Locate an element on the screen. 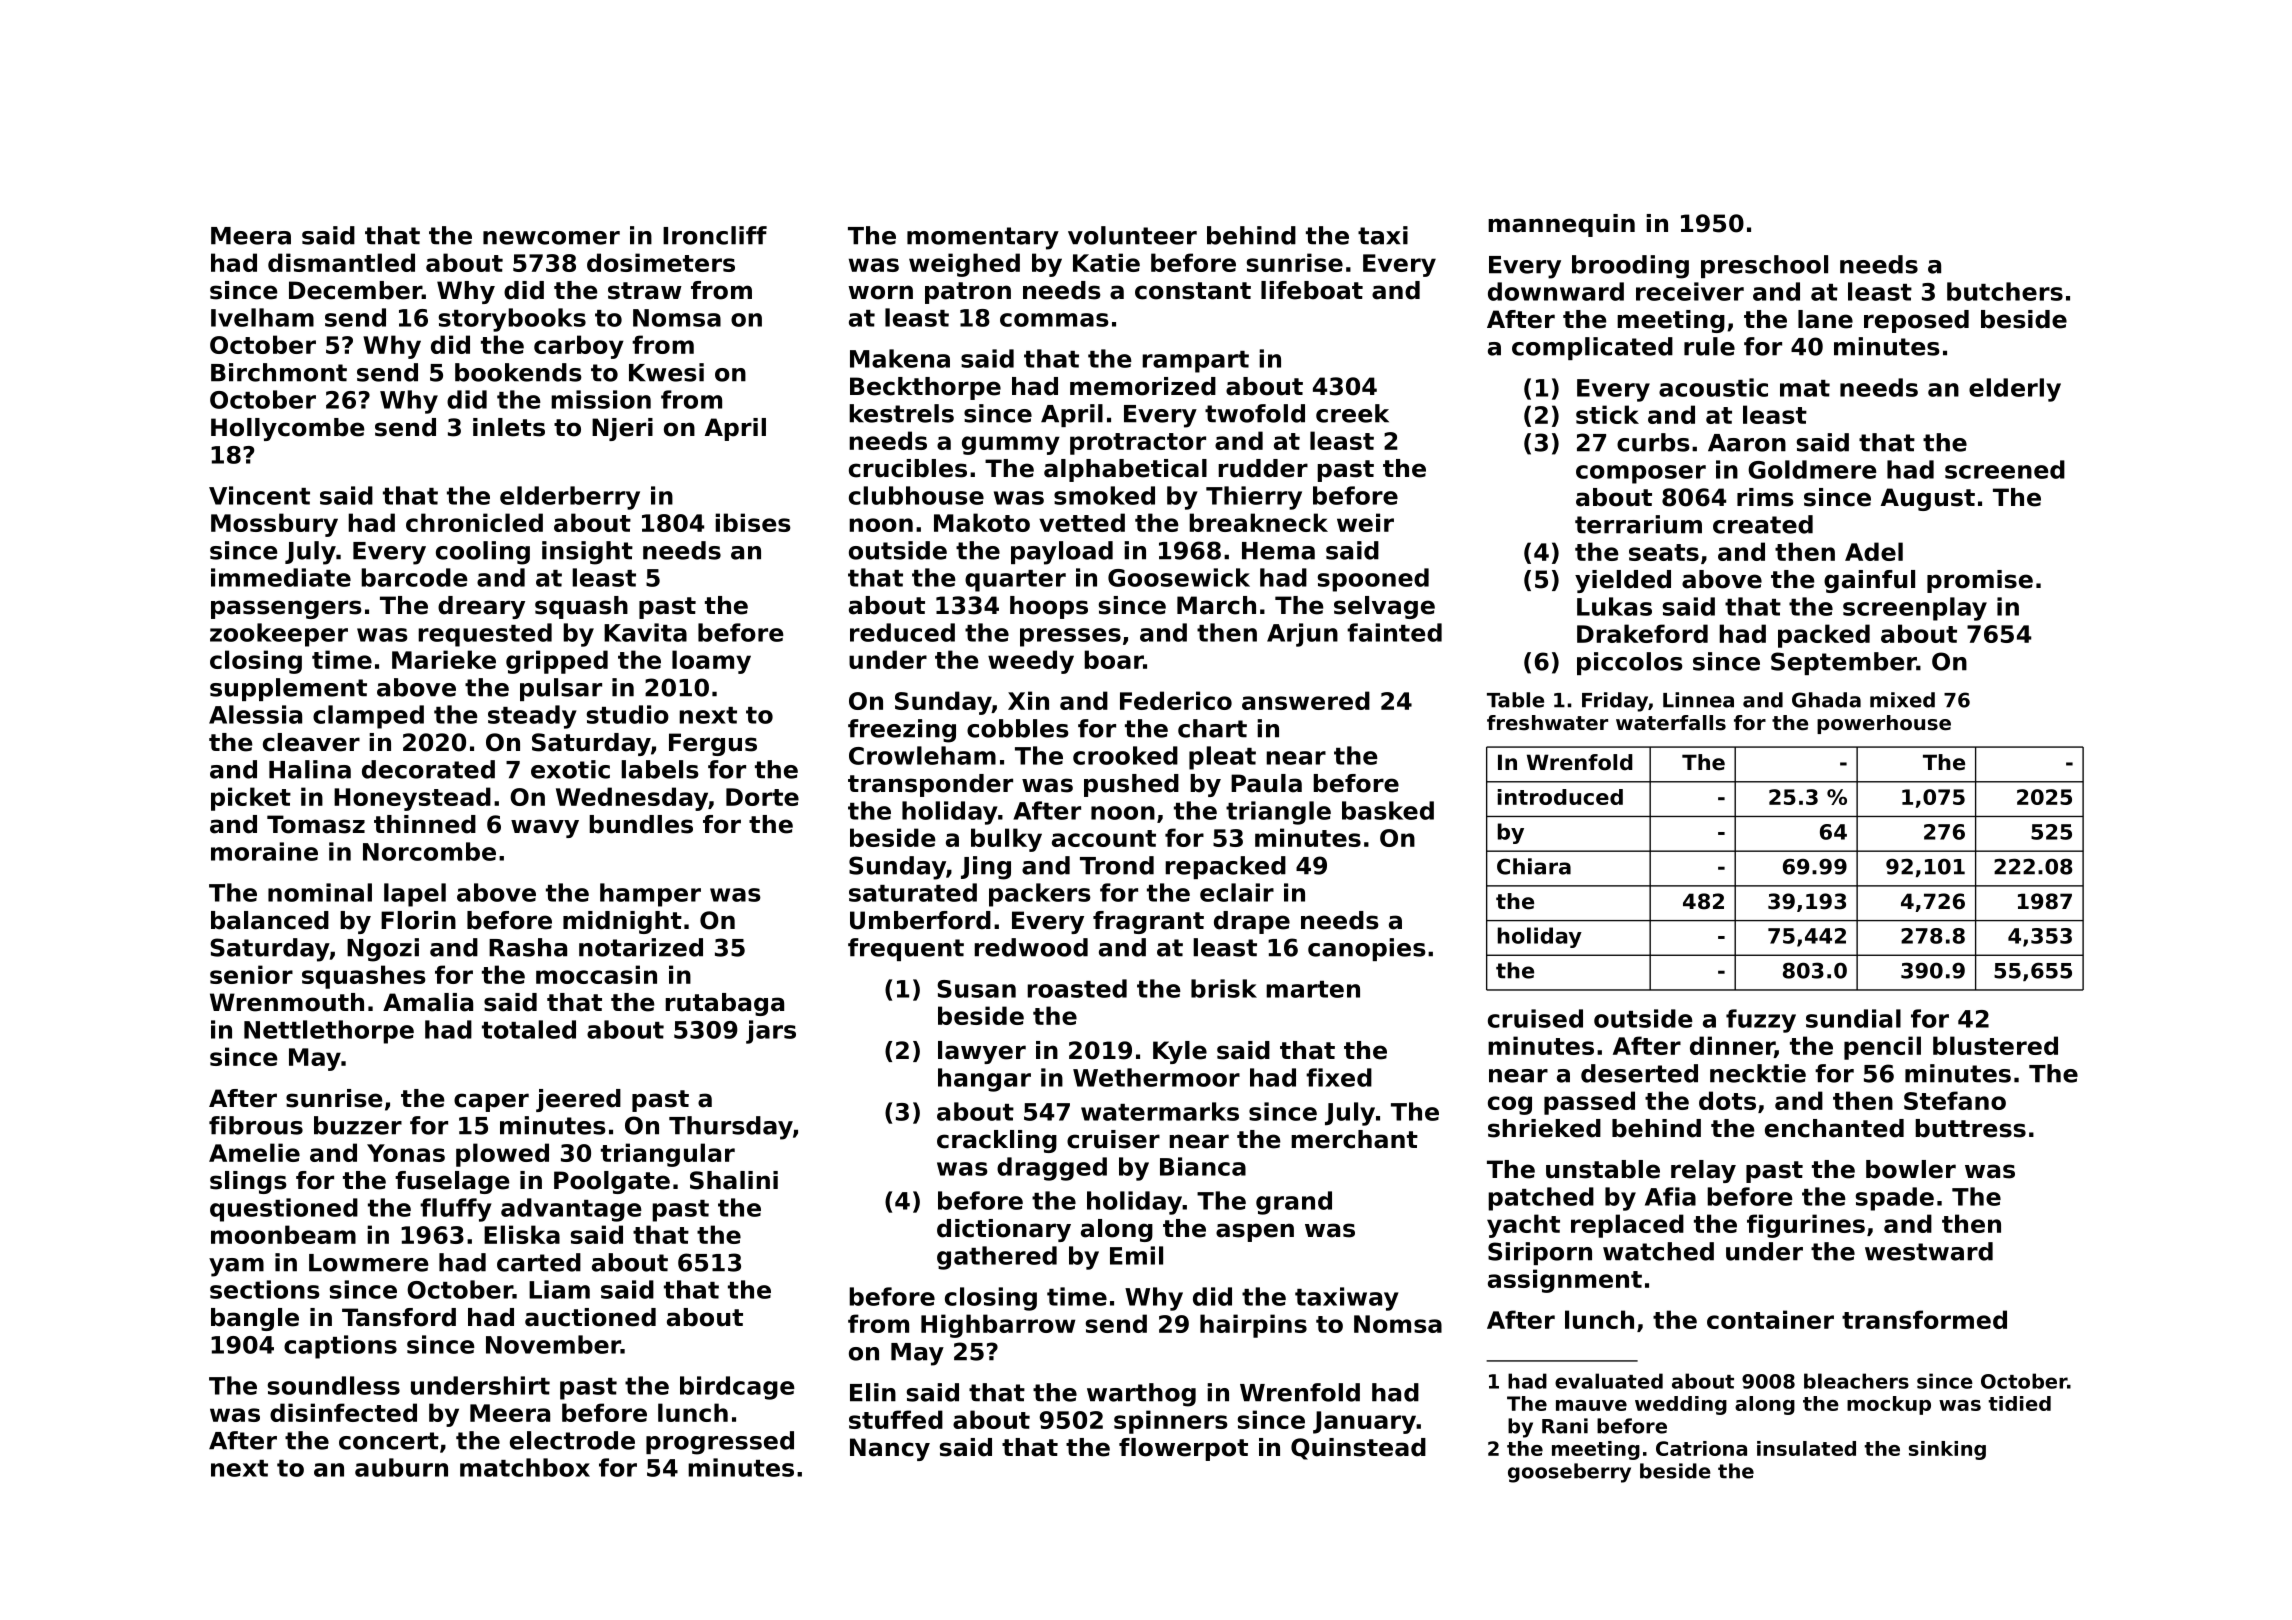 The image size is (2292, 1620). cruiser is located at coordinates (1113, 1139).
